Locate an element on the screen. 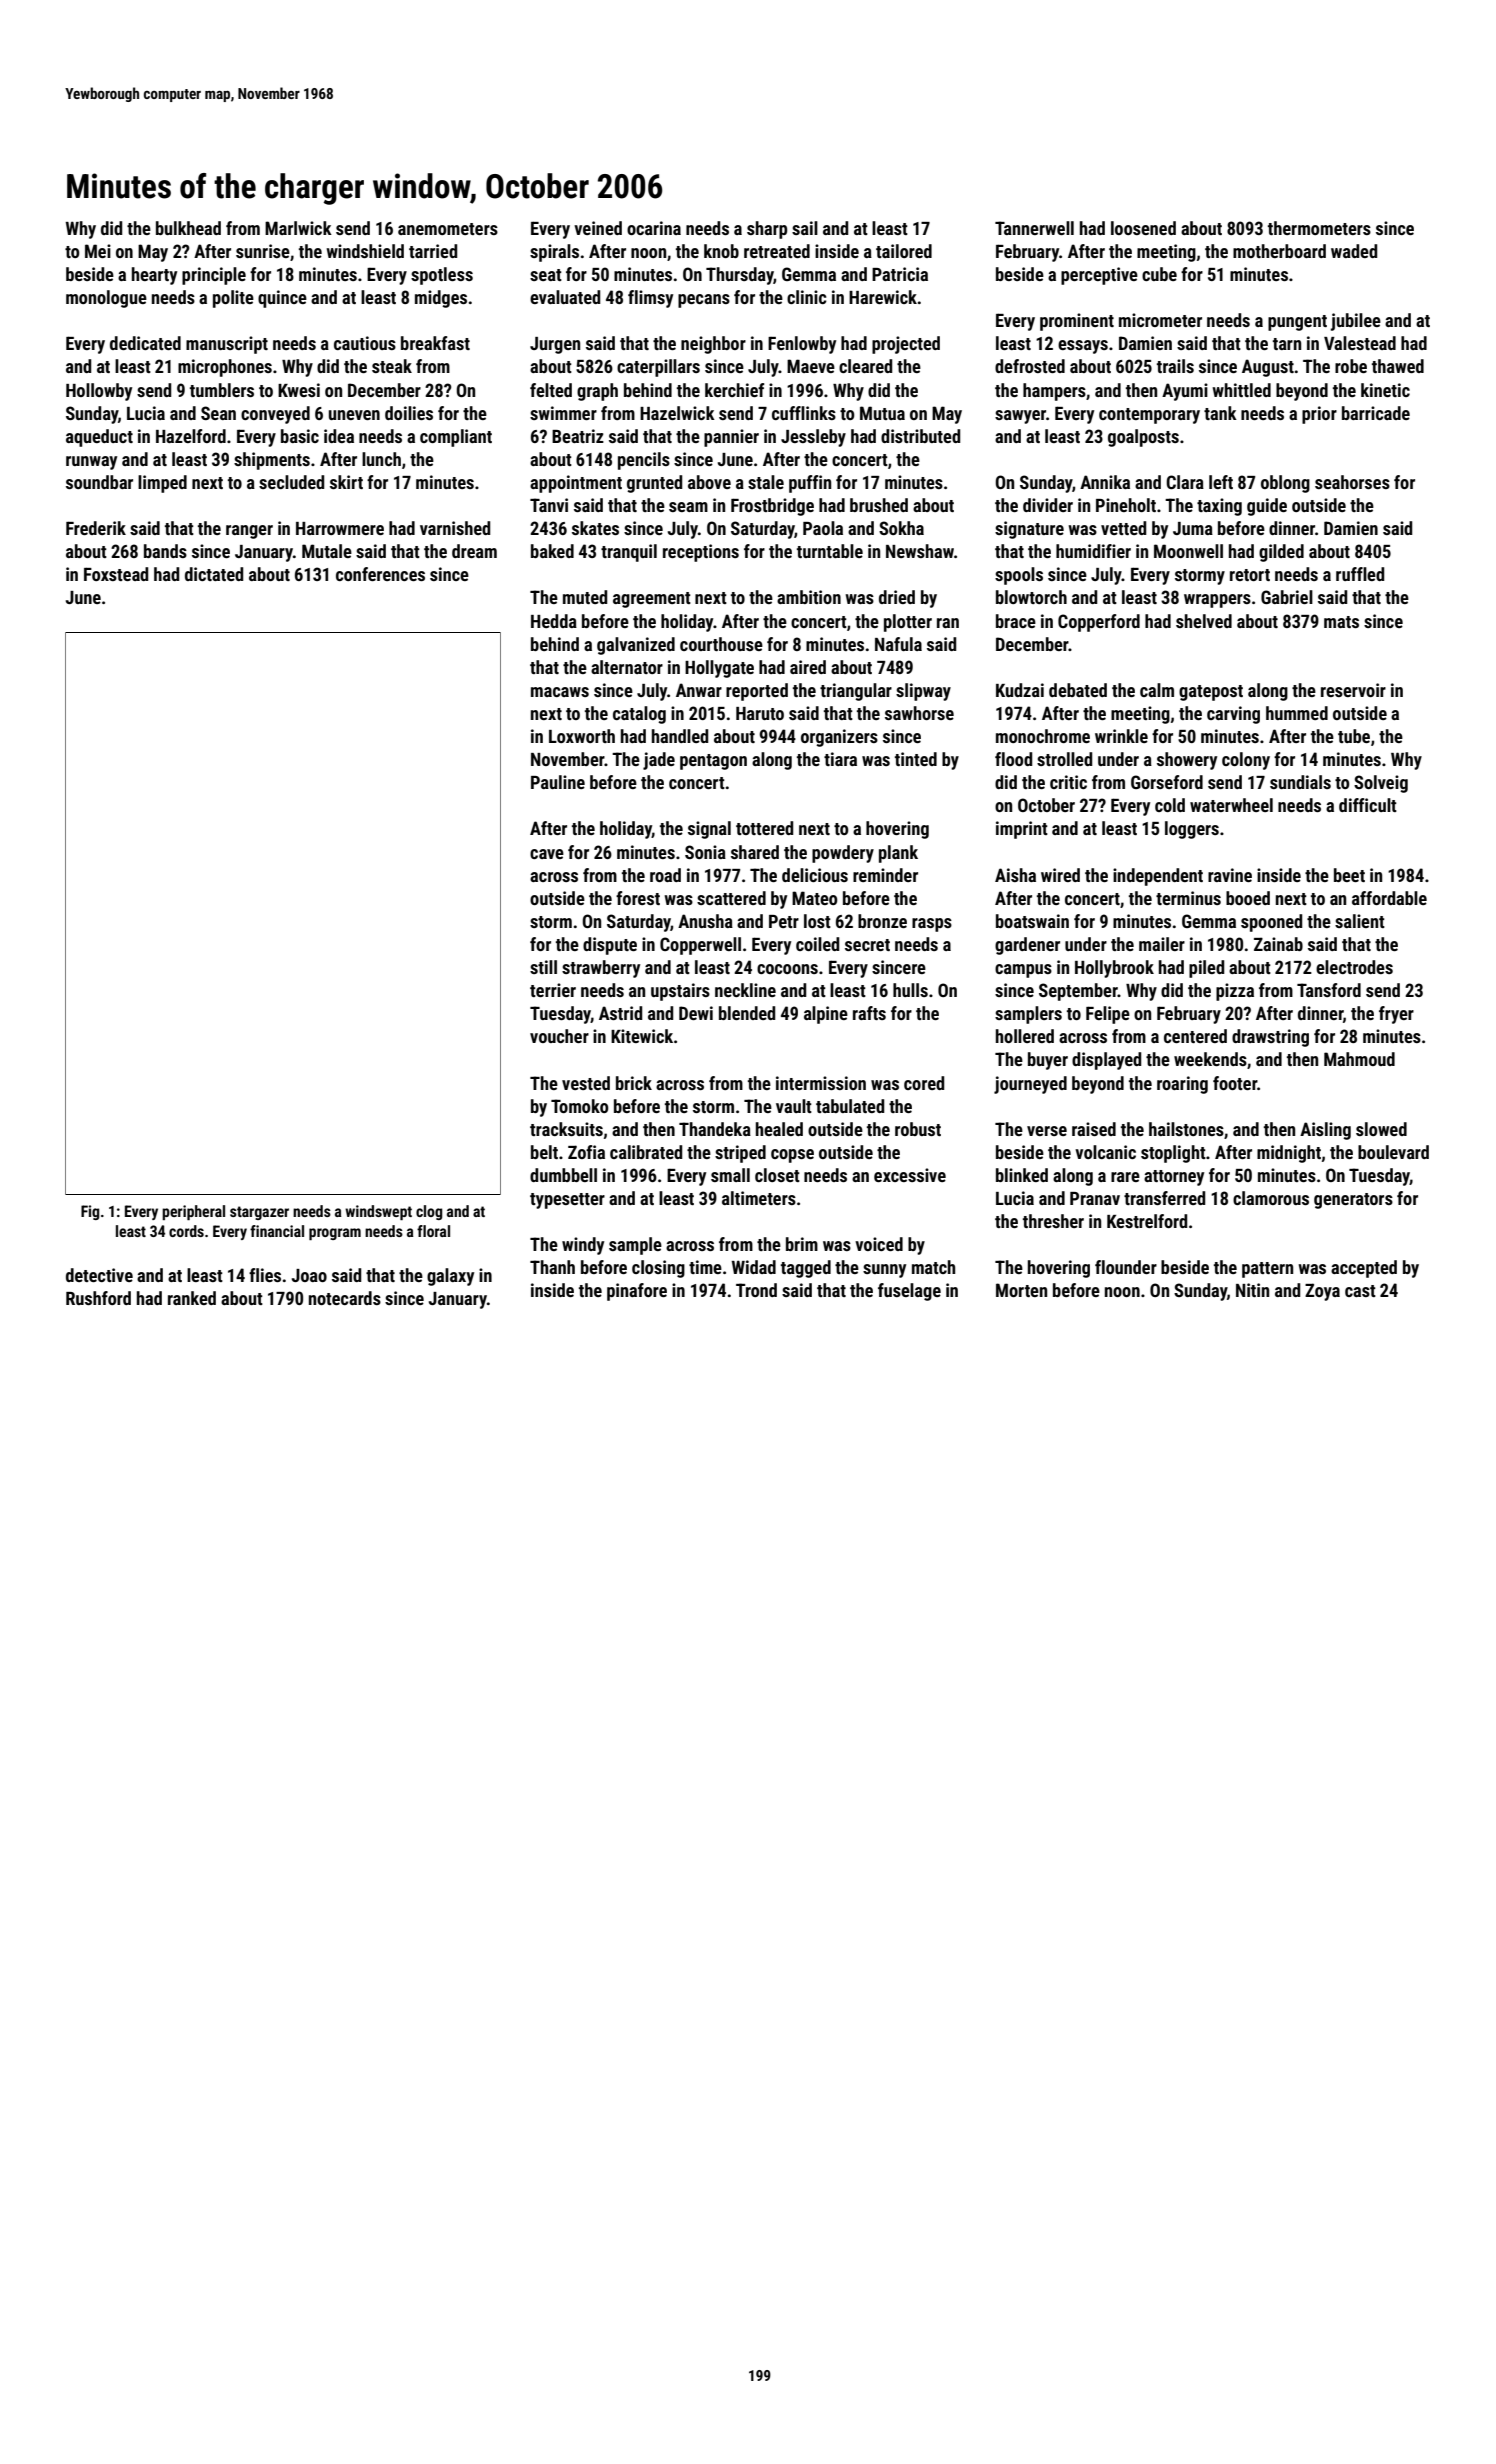 This screenshot has height=2464, width=1496. closing is located at coordinates (658, 1269).
